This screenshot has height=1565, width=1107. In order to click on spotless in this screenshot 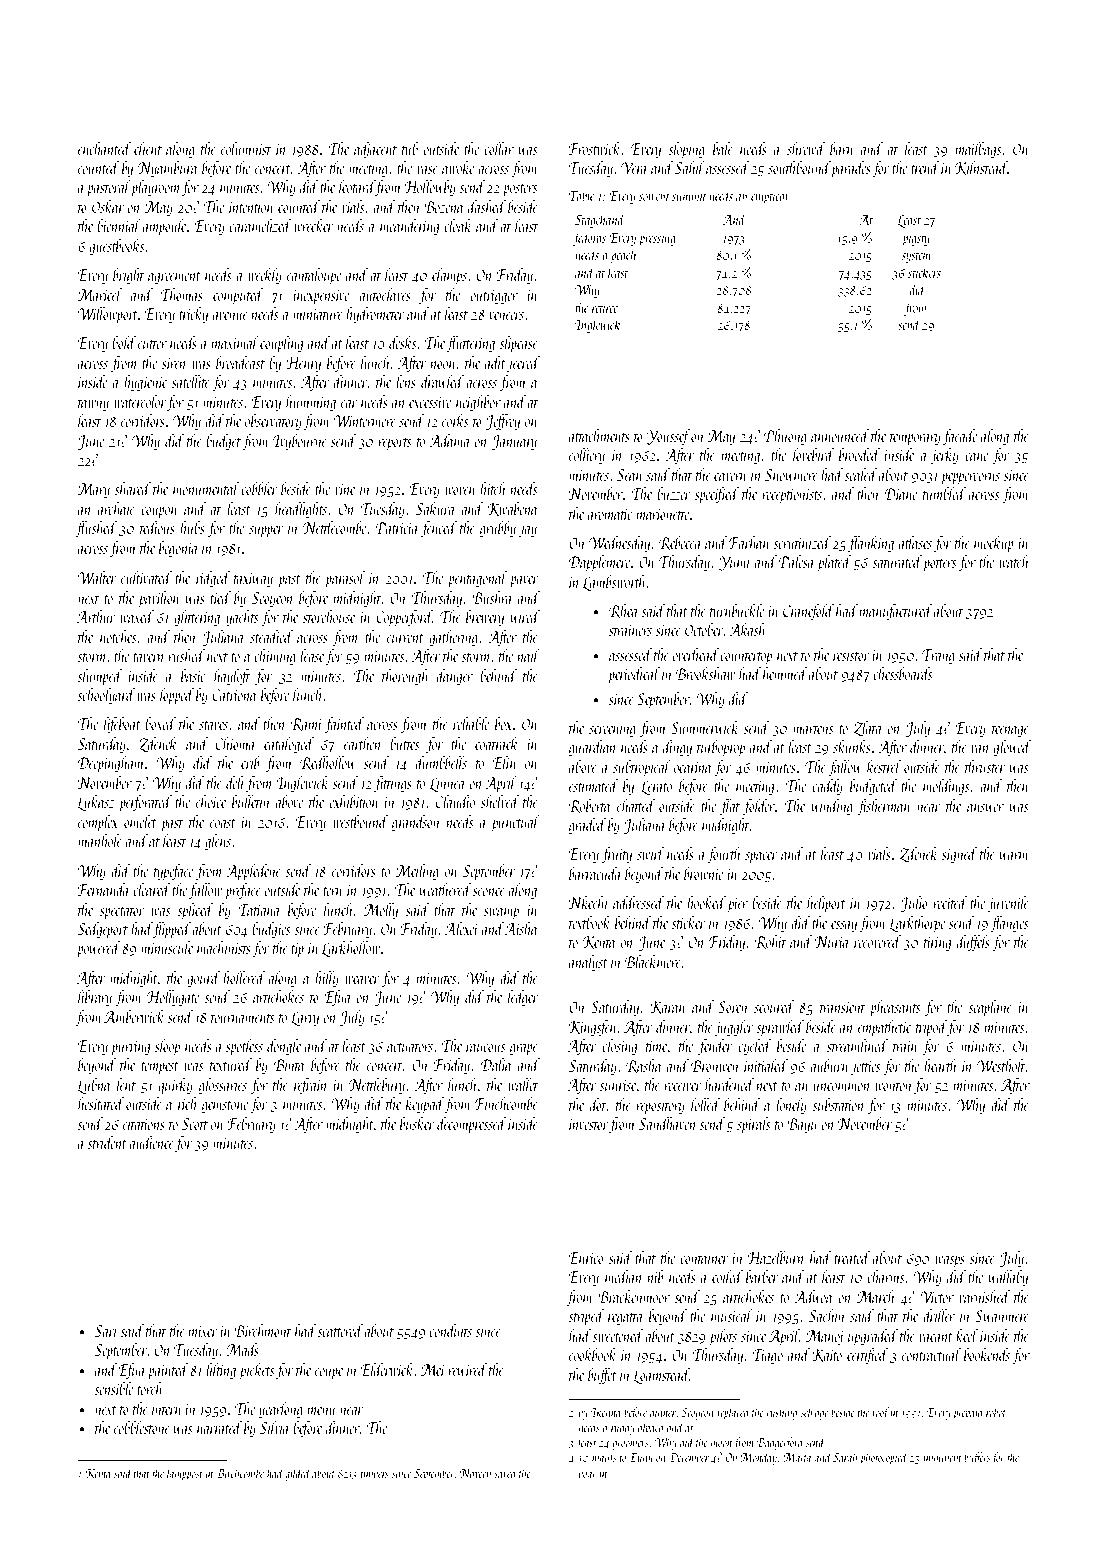, I will do `click(244, 1047)`.
